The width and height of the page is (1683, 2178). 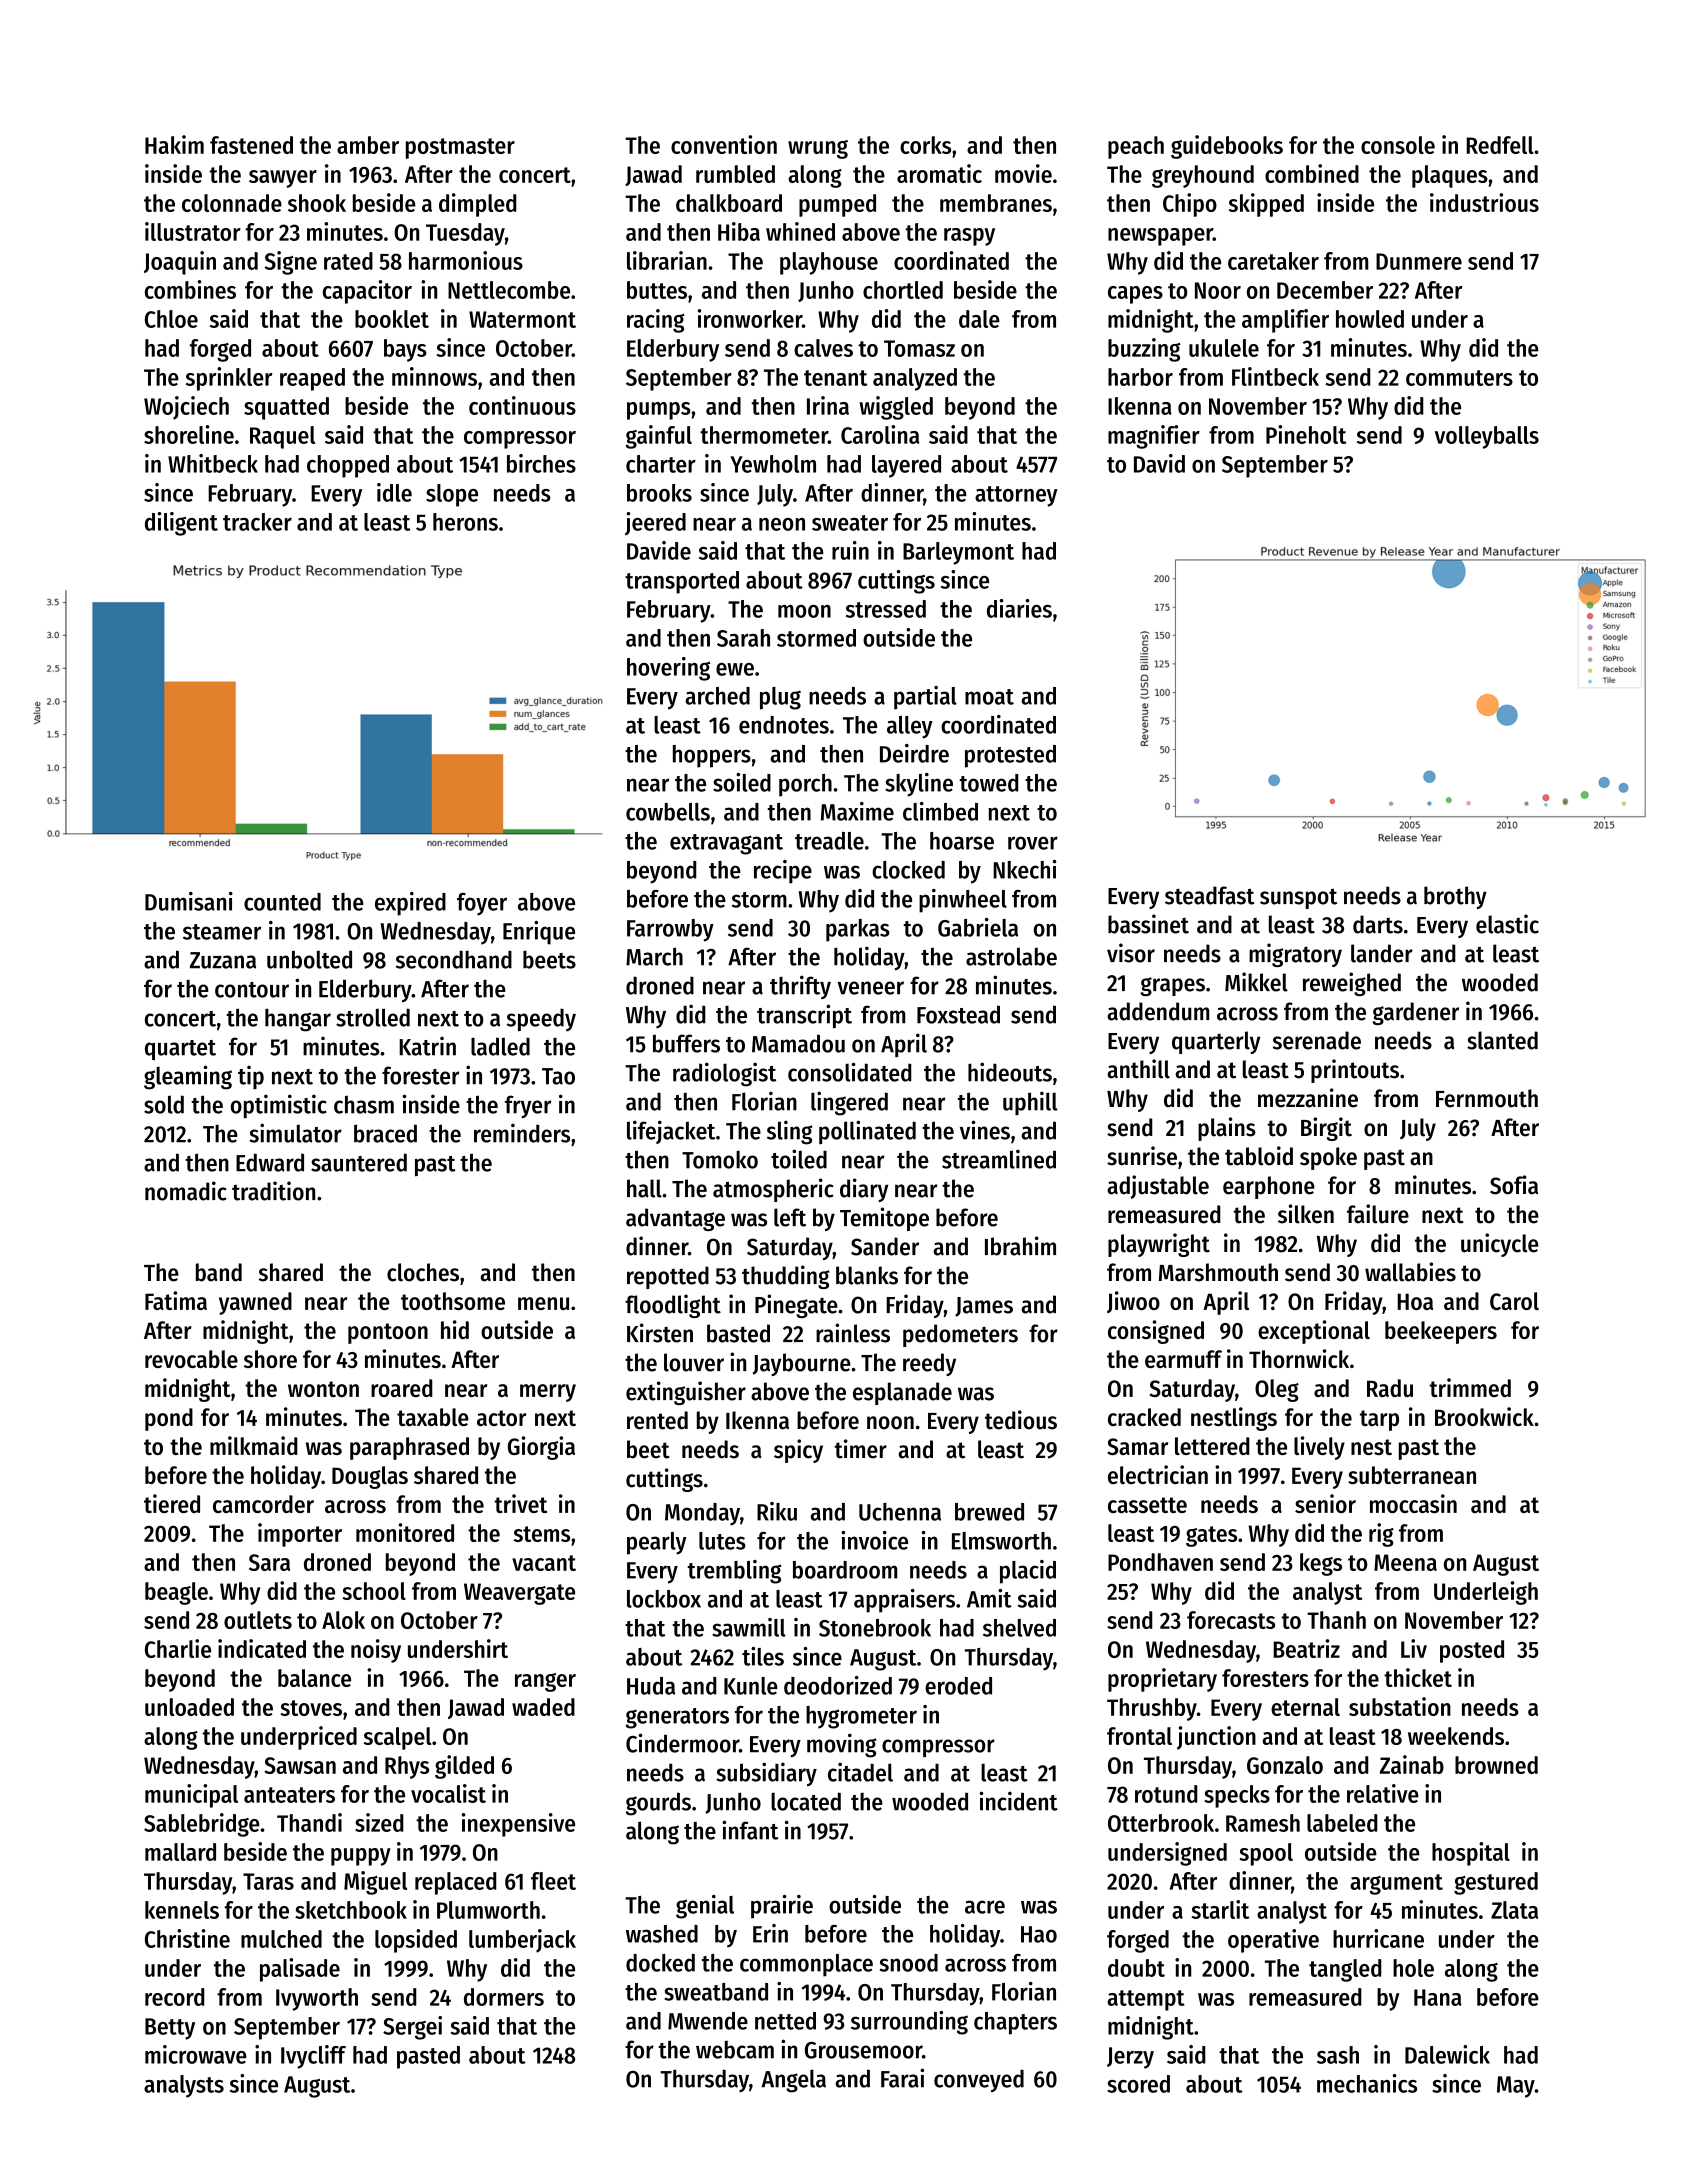 I want to click on tangled, so click(x=1345, y=1970).
